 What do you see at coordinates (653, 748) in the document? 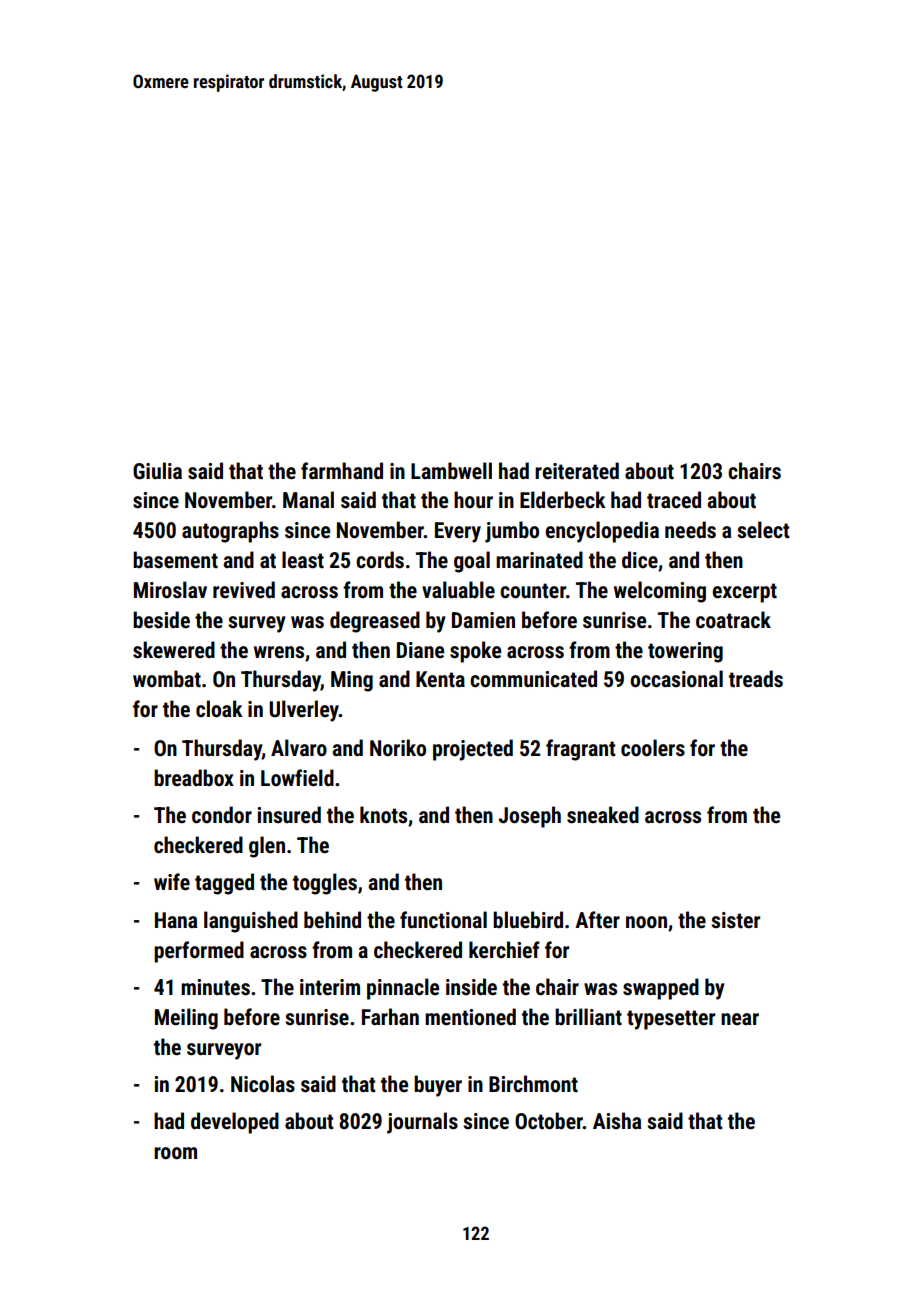
I see `coolers` at bounding box center [653, 748].
